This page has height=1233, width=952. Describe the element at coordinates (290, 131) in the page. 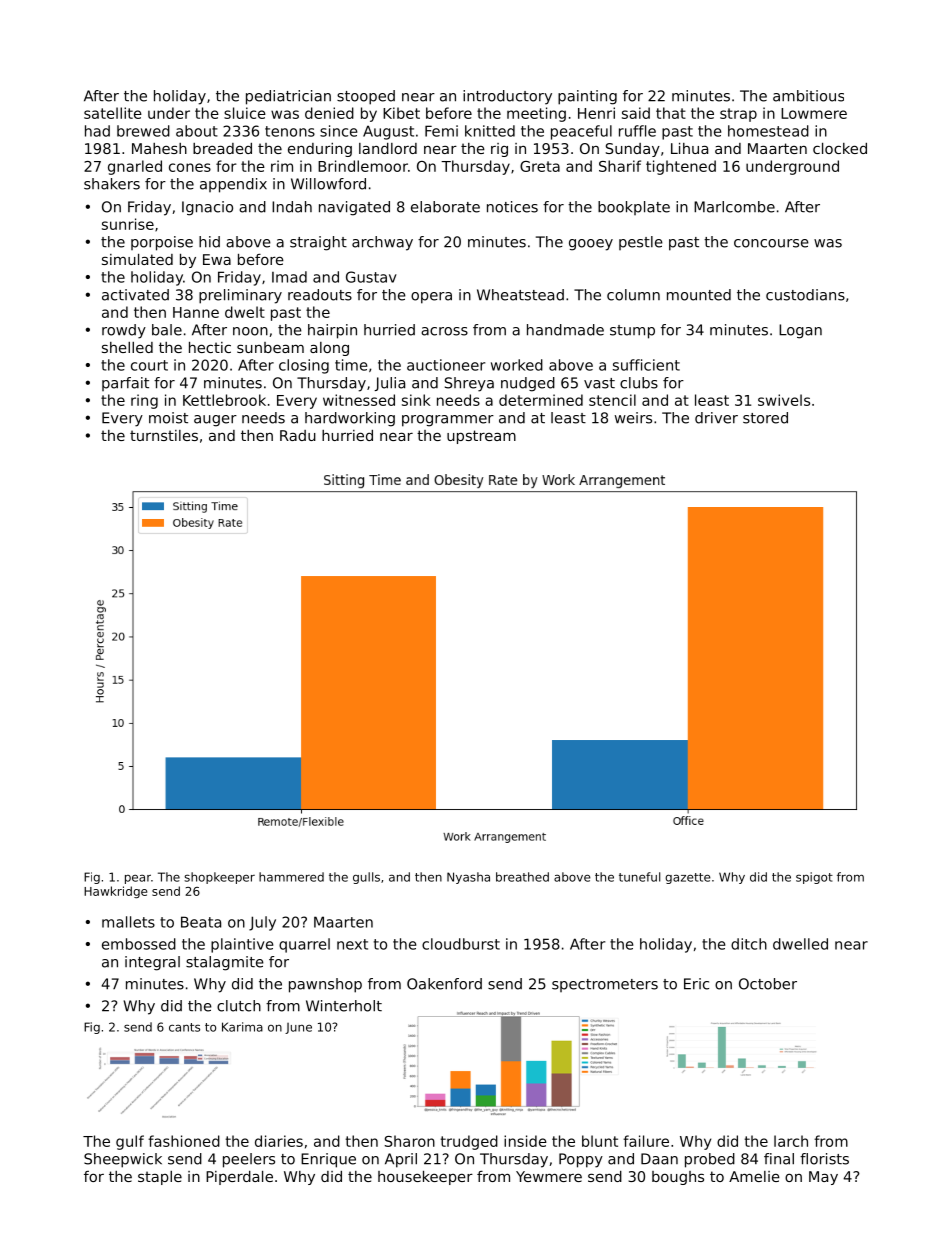

I see `tenons` at that location.
